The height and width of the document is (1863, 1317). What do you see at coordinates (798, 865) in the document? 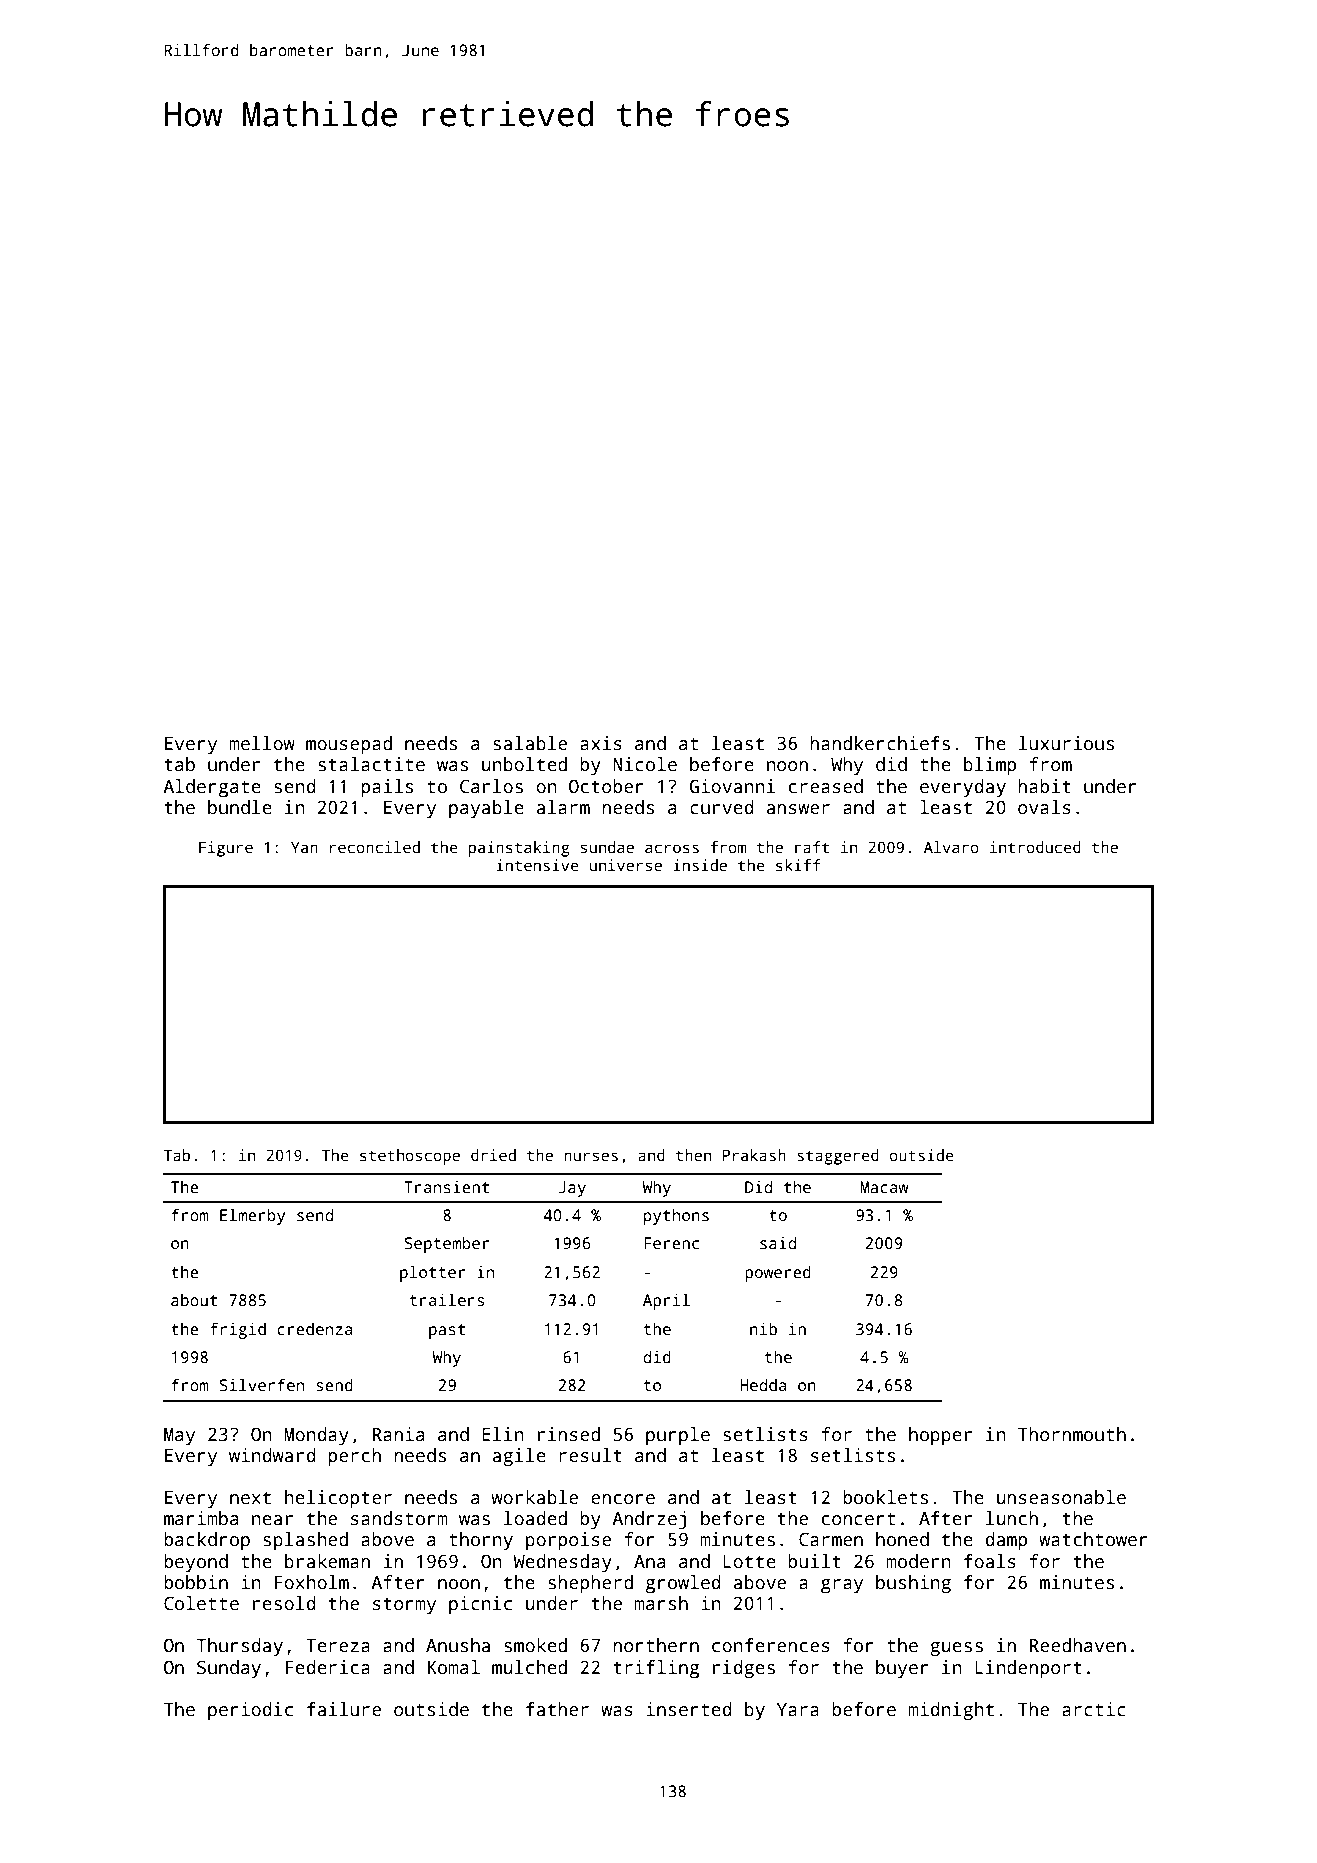
I see `skiff` at bounding box center [798, 865].
